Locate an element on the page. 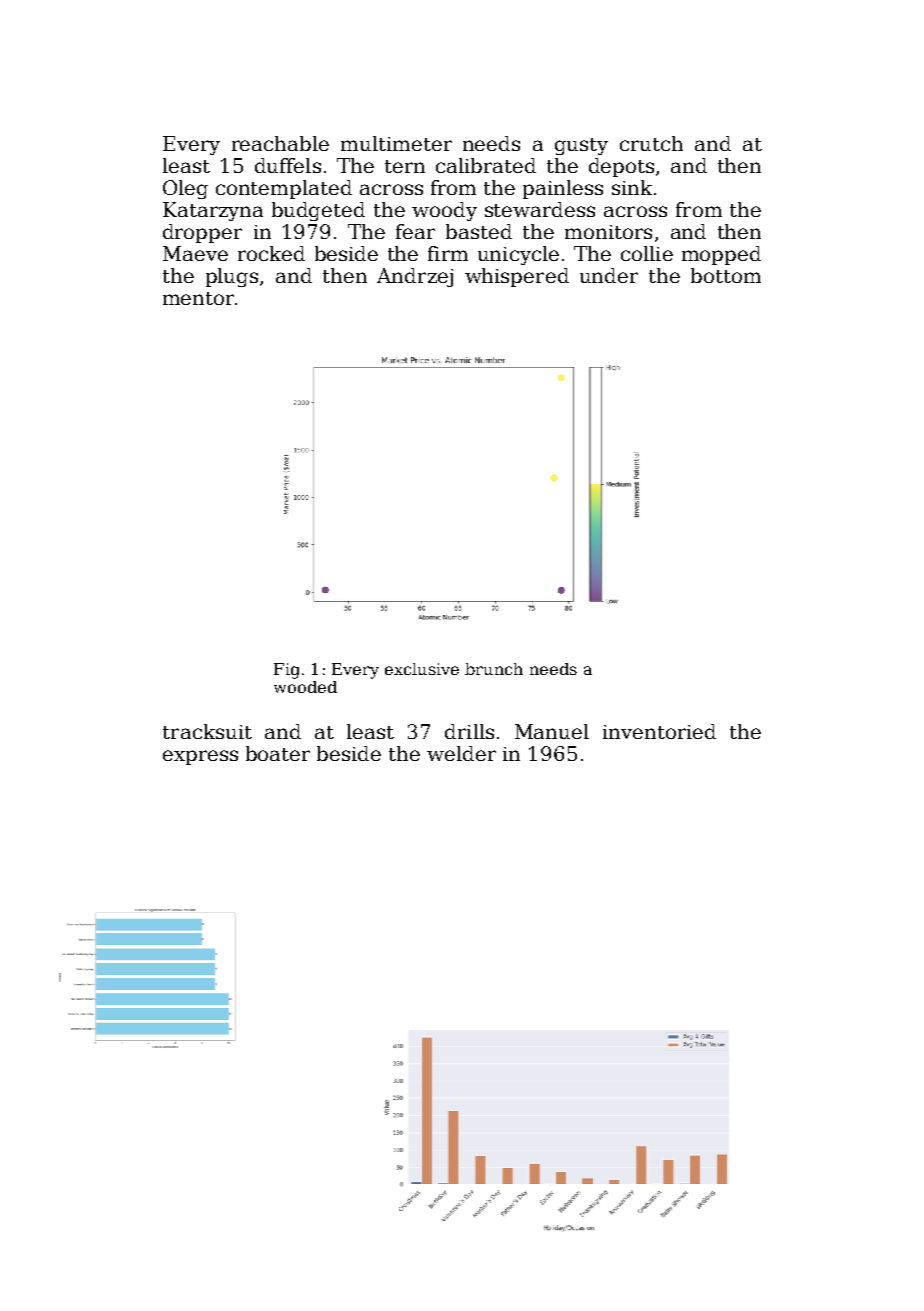  inventoried is located at coordinates (659, 731).
